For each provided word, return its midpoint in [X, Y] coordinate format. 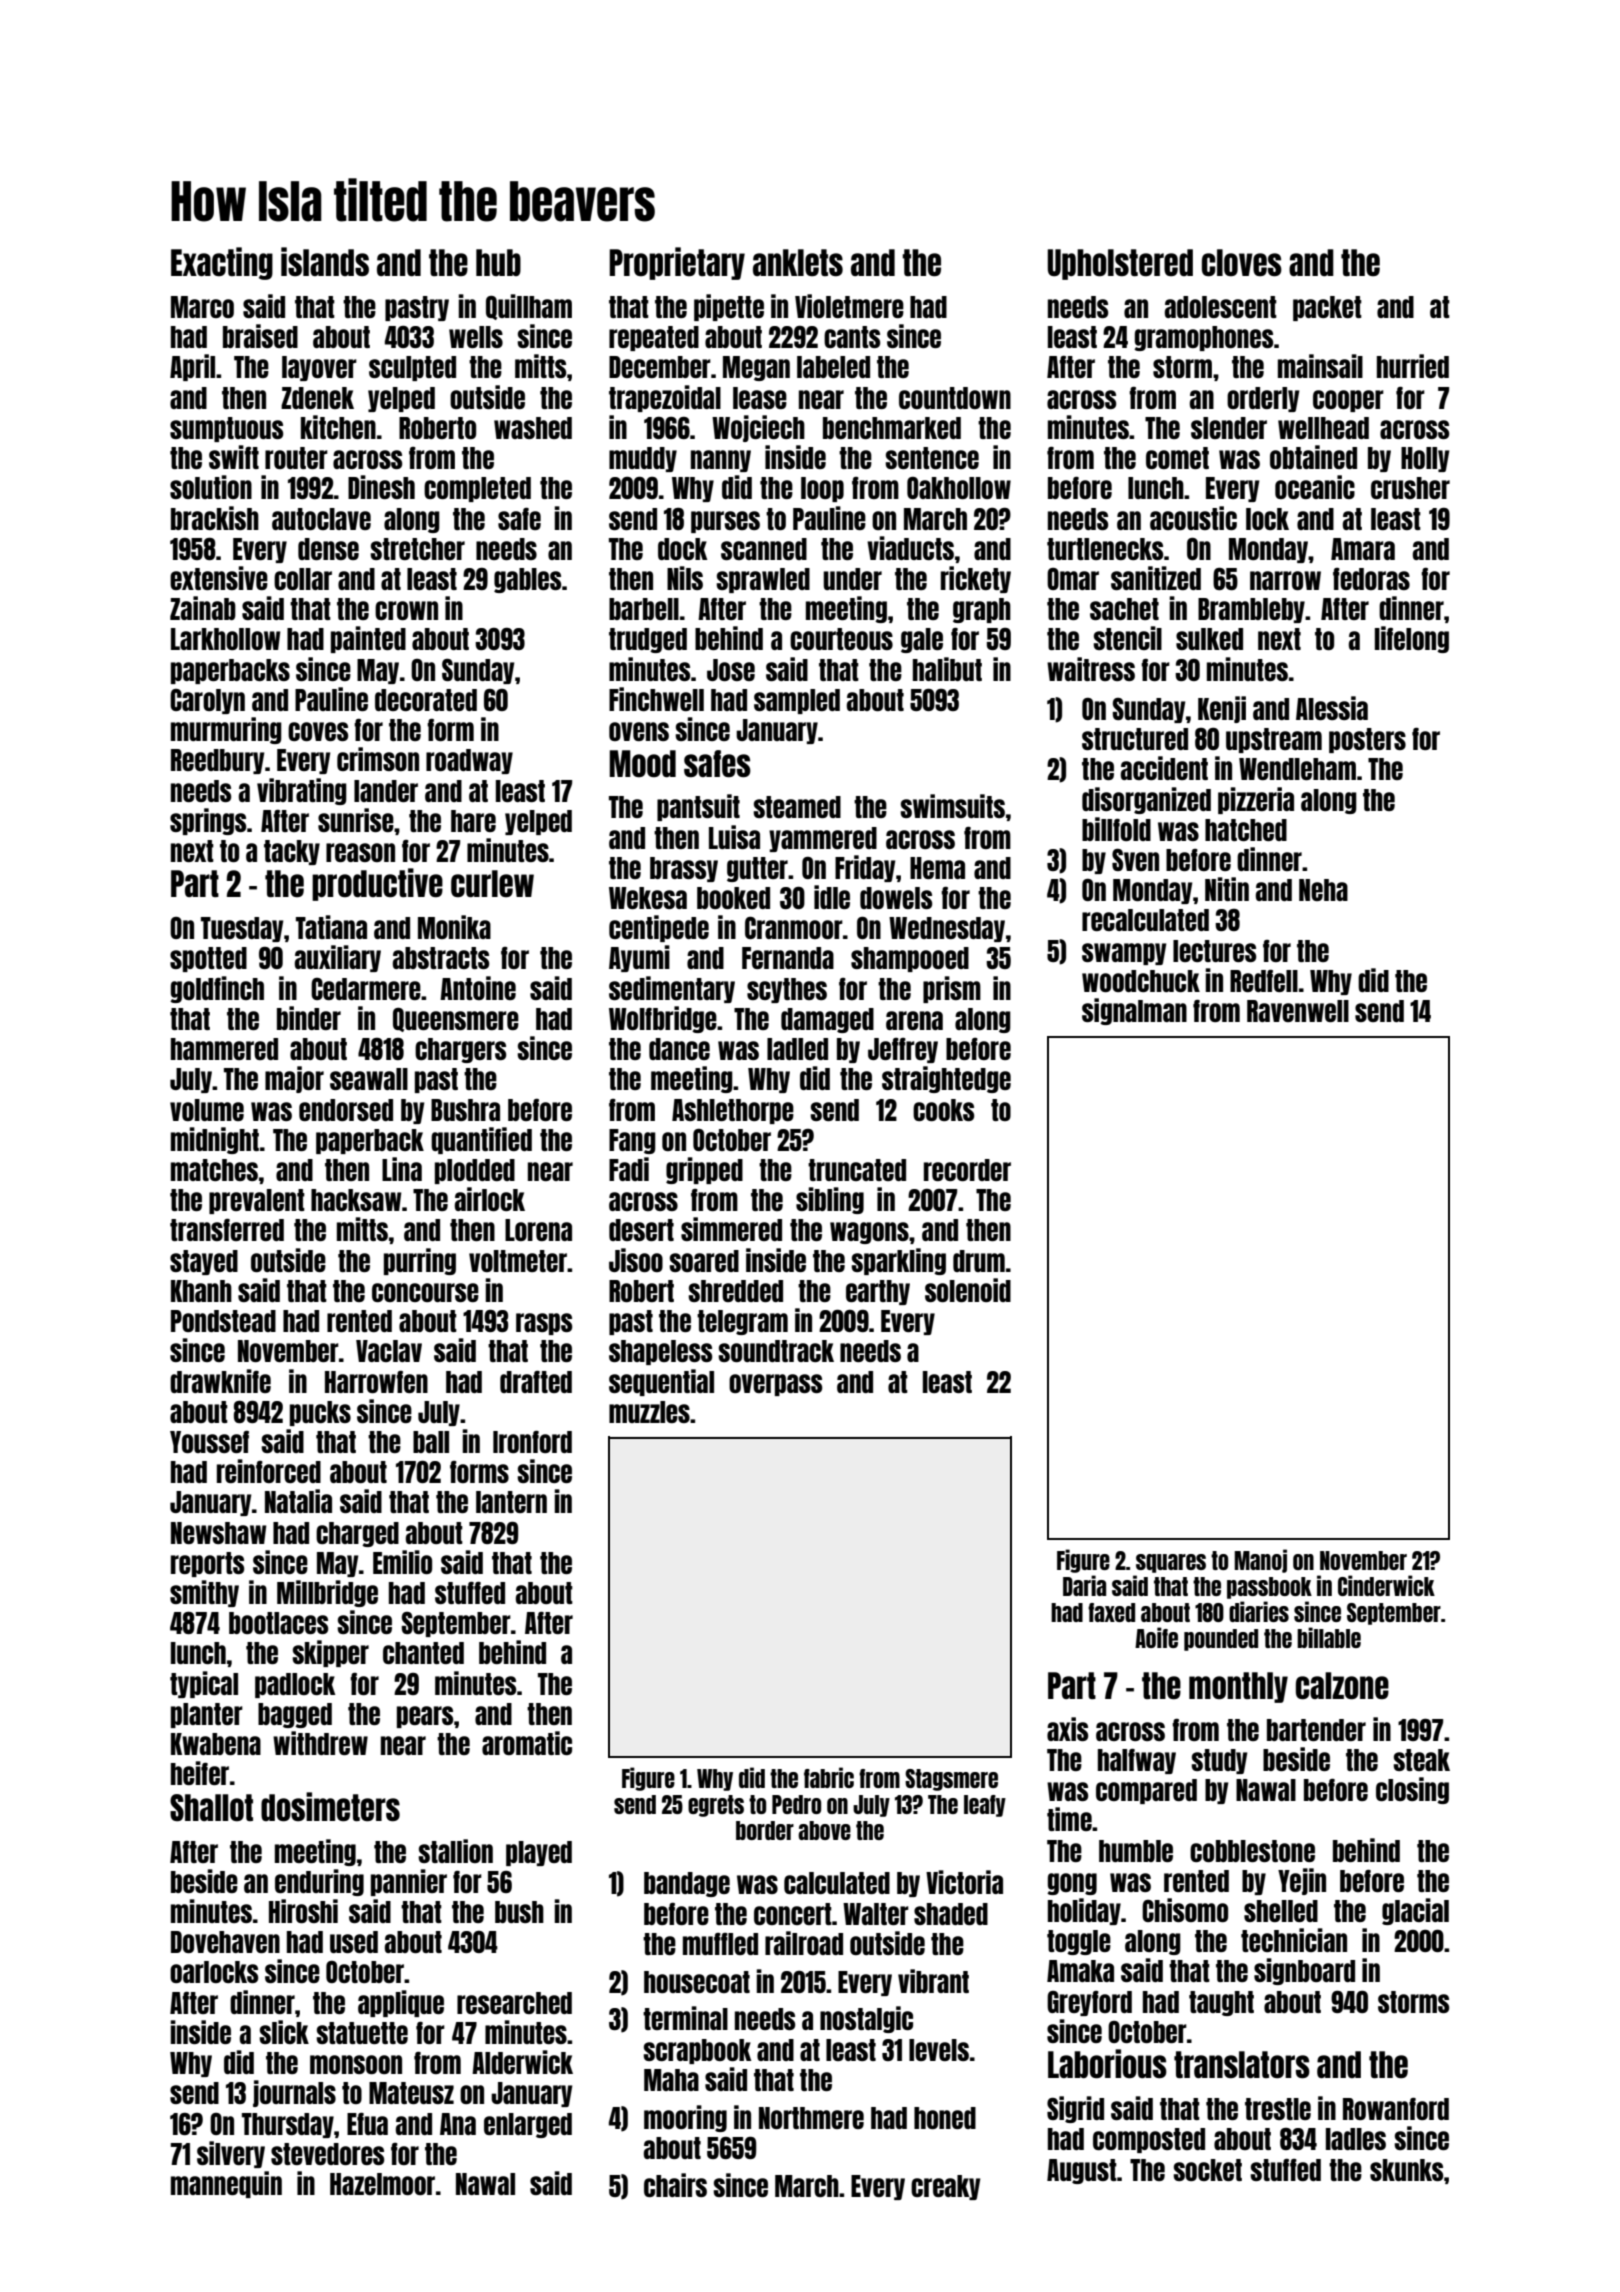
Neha [1323, 890]
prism [952, 989]
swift [234, 457]
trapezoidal [665, 398]
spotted [208, 959]
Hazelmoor [382, 2184]
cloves [1242, 263]
